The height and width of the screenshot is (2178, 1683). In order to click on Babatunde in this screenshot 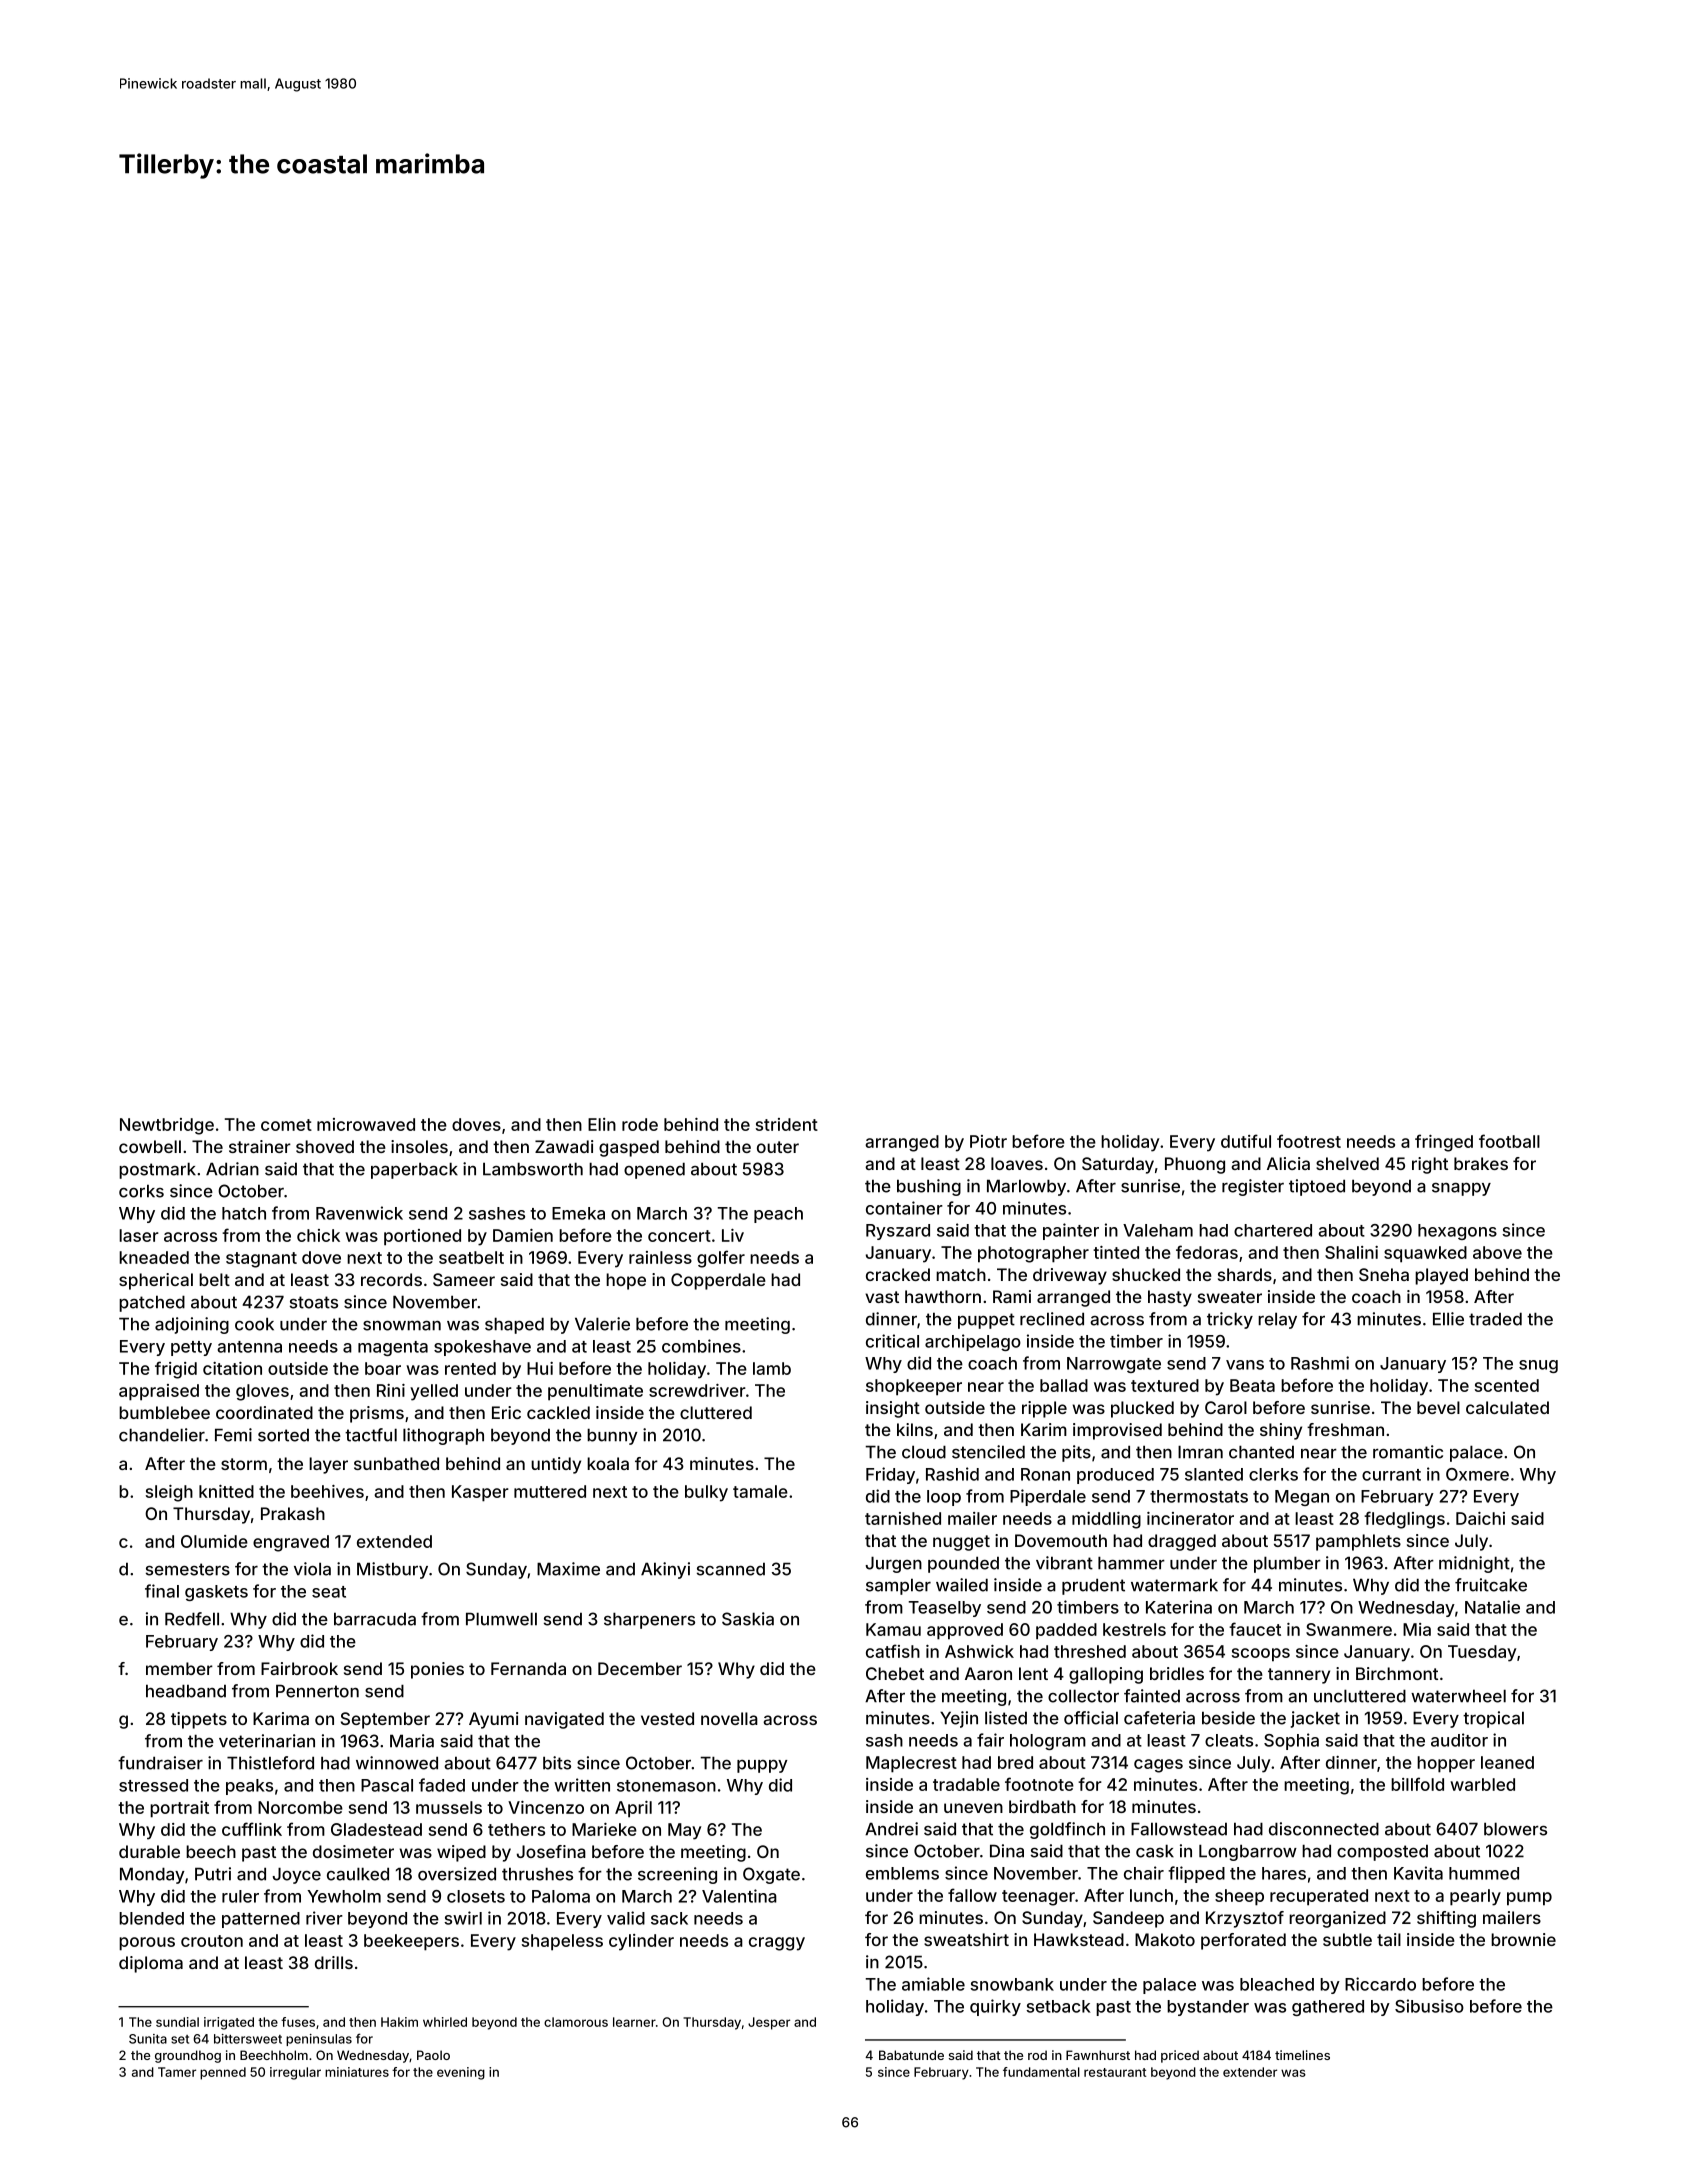, I will do `click(911, 2055)`.
